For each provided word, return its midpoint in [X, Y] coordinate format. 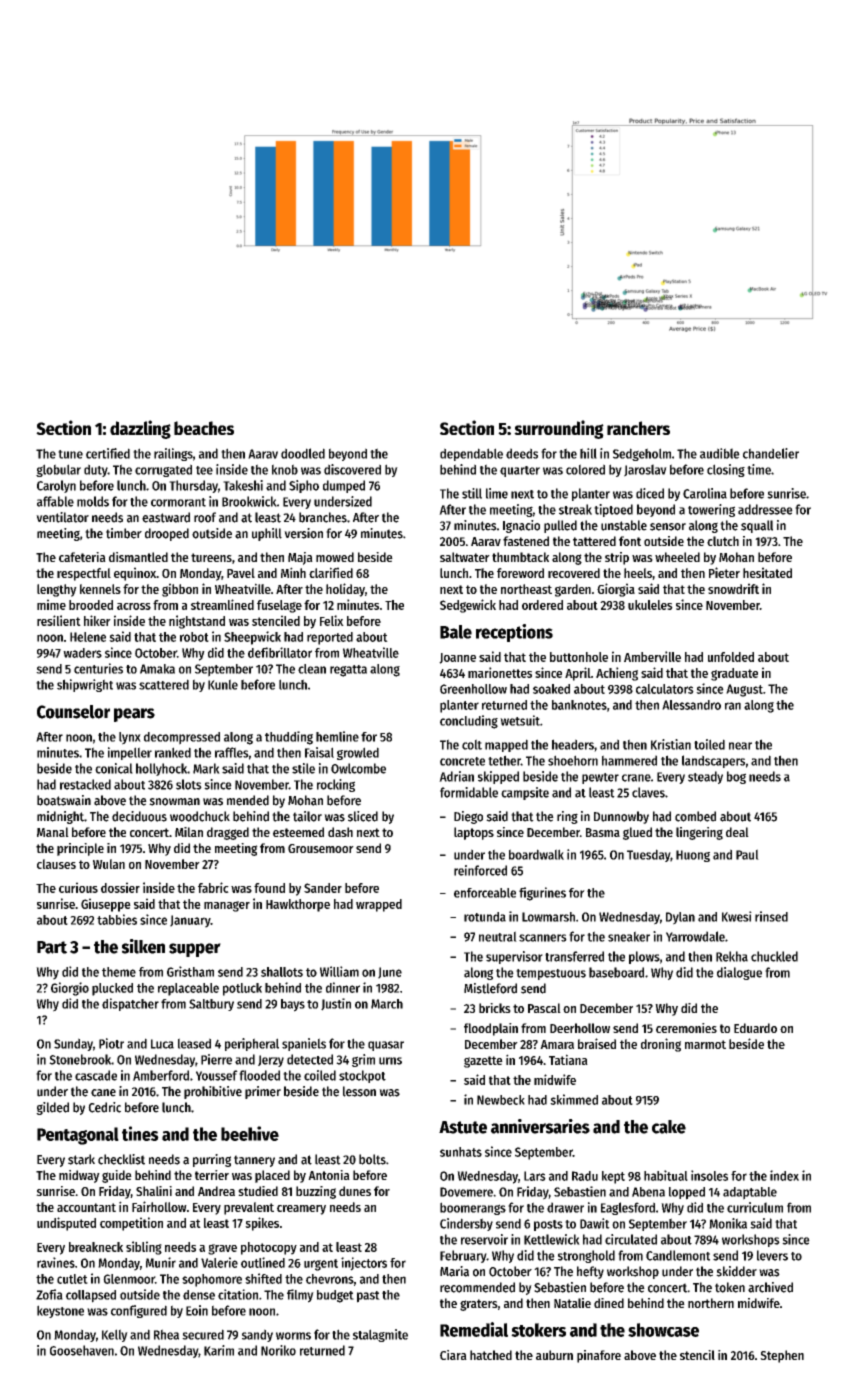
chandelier [771, 453]
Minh [293, 572]
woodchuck [200, 816]
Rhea [166, 1334]
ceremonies [686, 1028]
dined [609, 1303]
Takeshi [243, 485]
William [339, 971]
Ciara [453, 1355]
